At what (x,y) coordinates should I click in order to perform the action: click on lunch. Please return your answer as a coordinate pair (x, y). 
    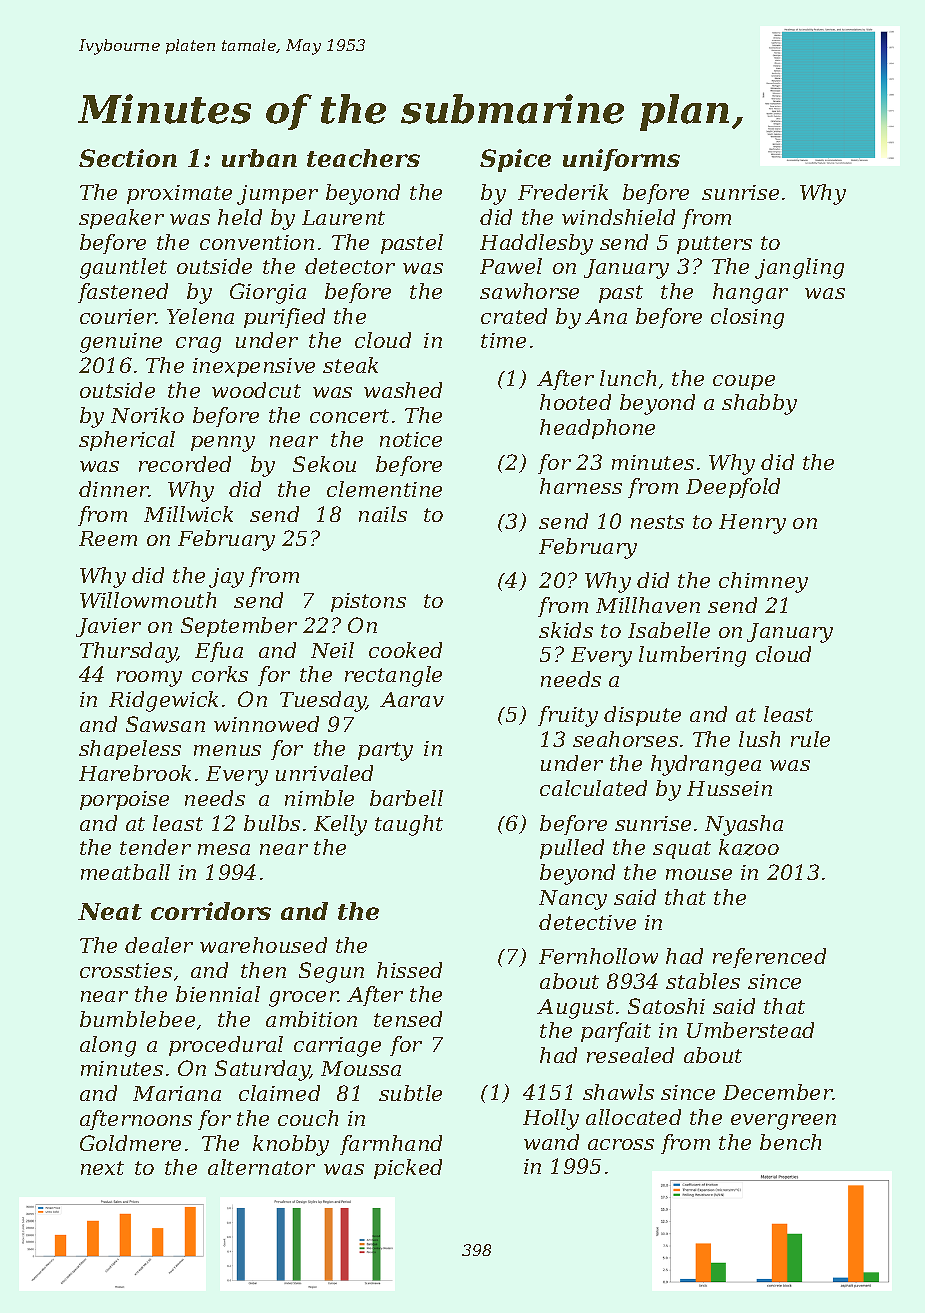
    Looking at the image, I should click on (628, 378).
